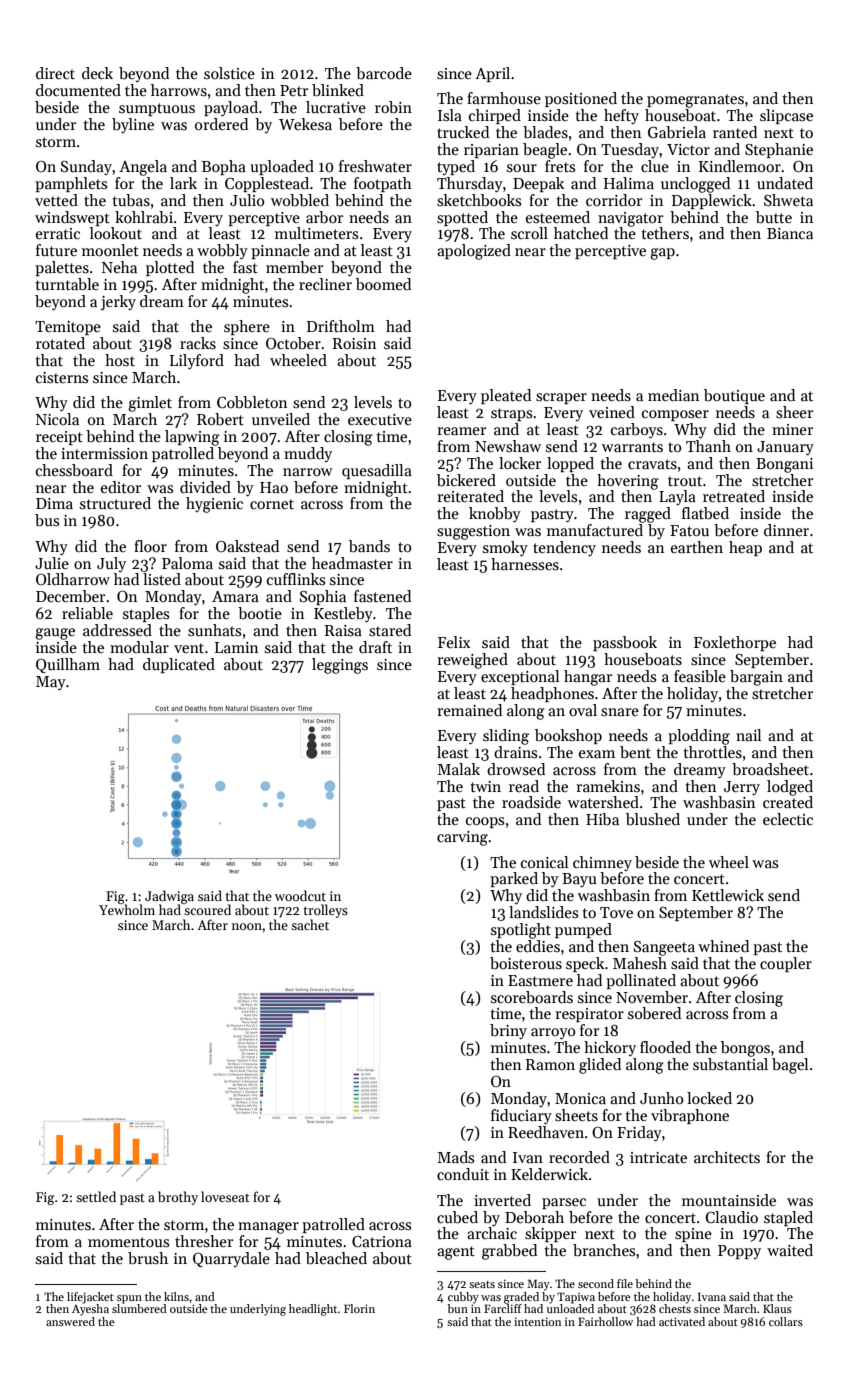 The width and height of the document is (849, 1400). What do you see at coordinates (561, 398) in the document?
I see `scraper` at bounding box center [561, 398].
